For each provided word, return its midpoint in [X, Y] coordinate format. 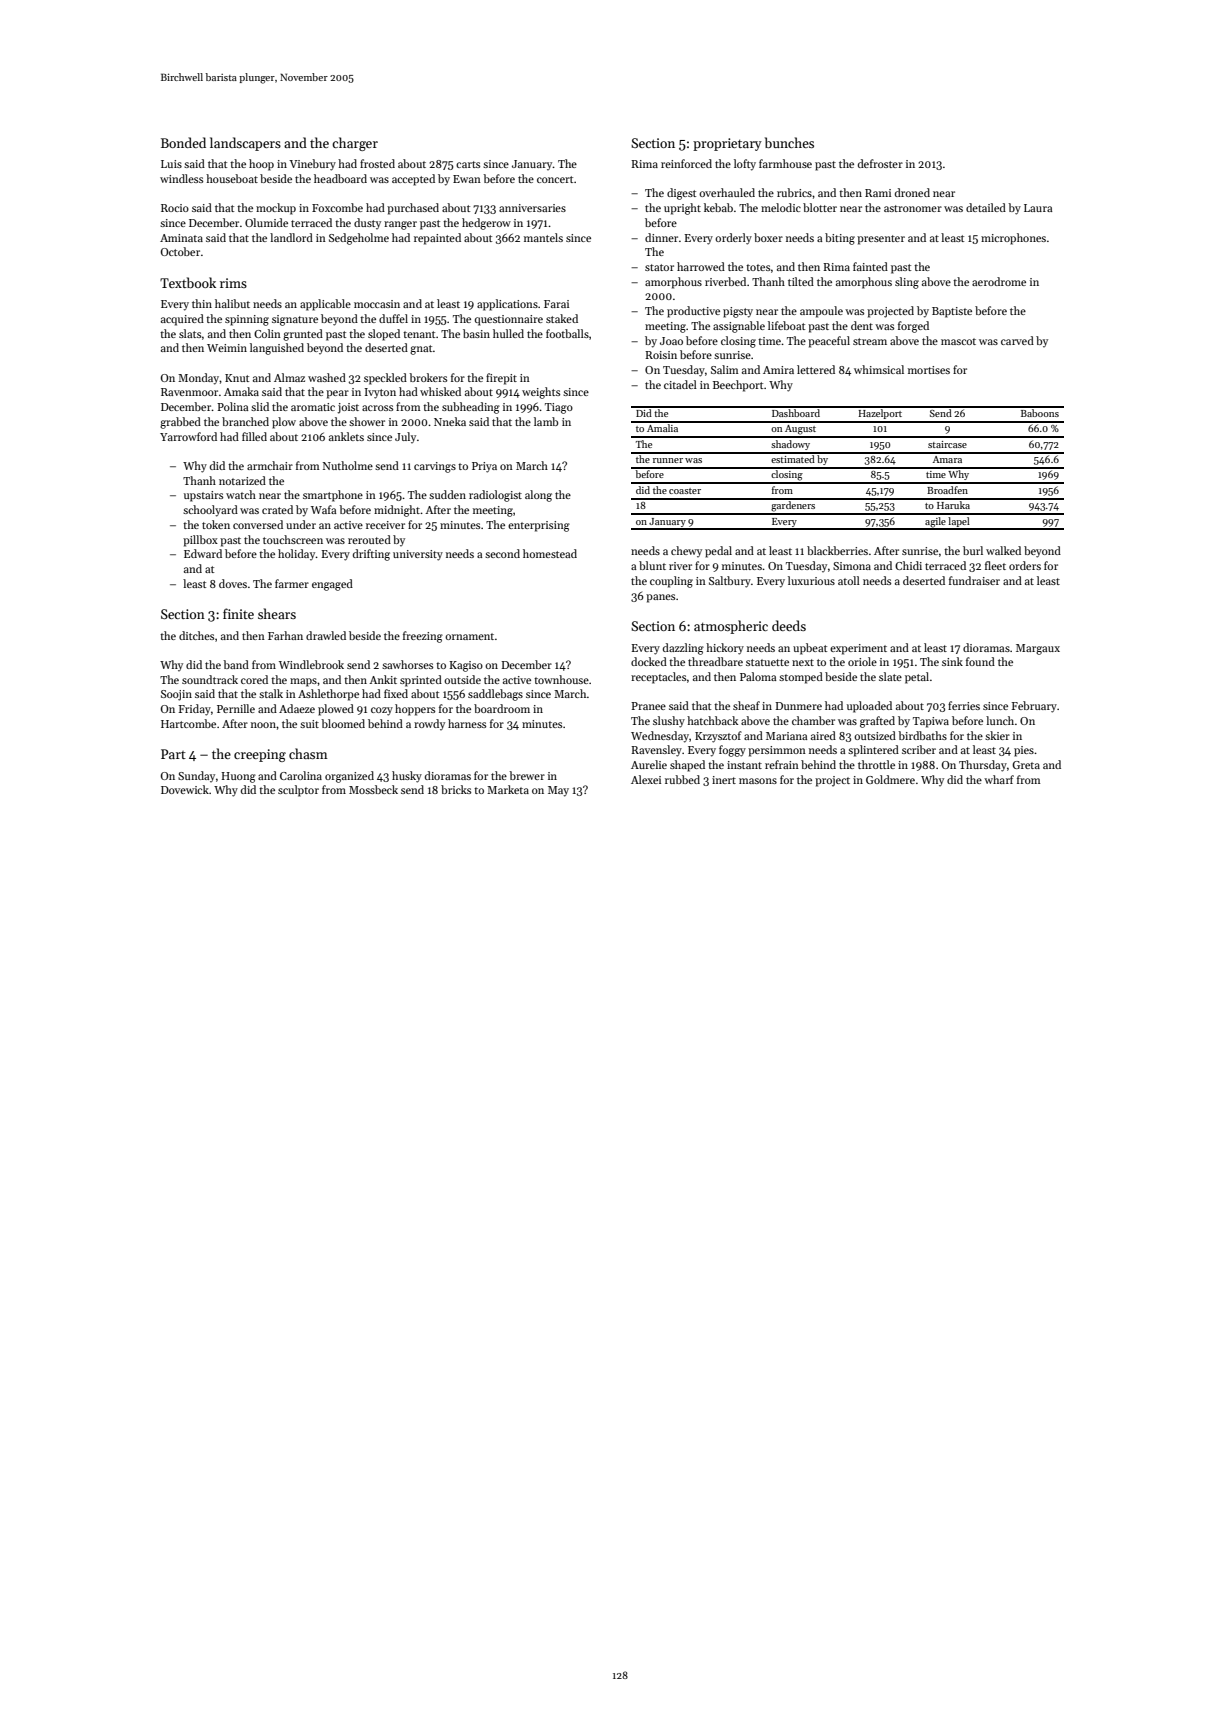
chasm [308, 753]
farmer [292, 583]
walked [1003, 550]
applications [507, 305]
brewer [527, 775]
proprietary [727, 144]
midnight [397, 511]
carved [1017, 340]
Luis [171, 164]
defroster [880, 163]
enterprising [539, 526]
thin [202, 303]
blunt [652, 565]
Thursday [983, 766]
